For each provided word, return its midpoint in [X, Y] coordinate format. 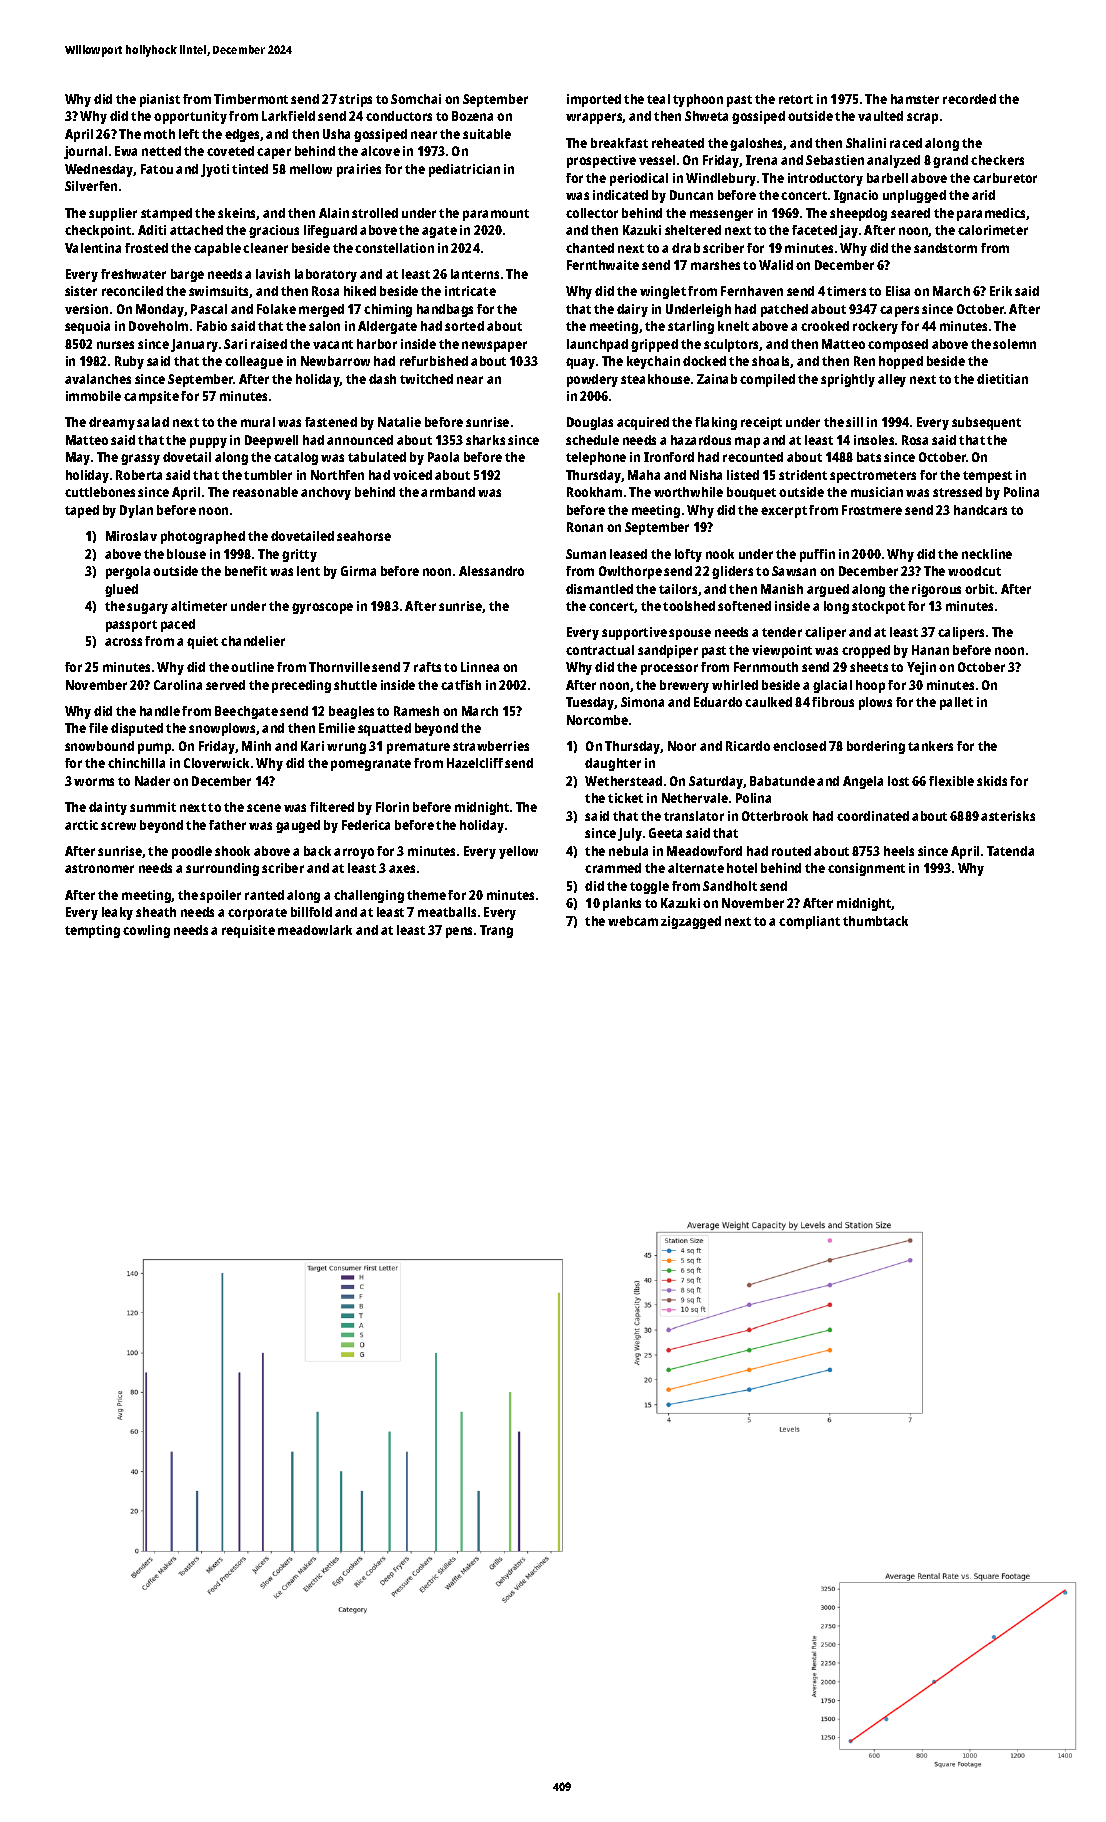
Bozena [472, 116]
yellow [518, 852]
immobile [93, 396]
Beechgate [246, 712]
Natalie [399, 422]
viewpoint [782, 651]
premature [418, 748]
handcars [980, 510]
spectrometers [873, 477]
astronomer [99, 868]
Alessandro [491, 571]
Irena [761, 160]
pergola [128, 572]
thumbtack [875, 921]
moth [159, 134]
